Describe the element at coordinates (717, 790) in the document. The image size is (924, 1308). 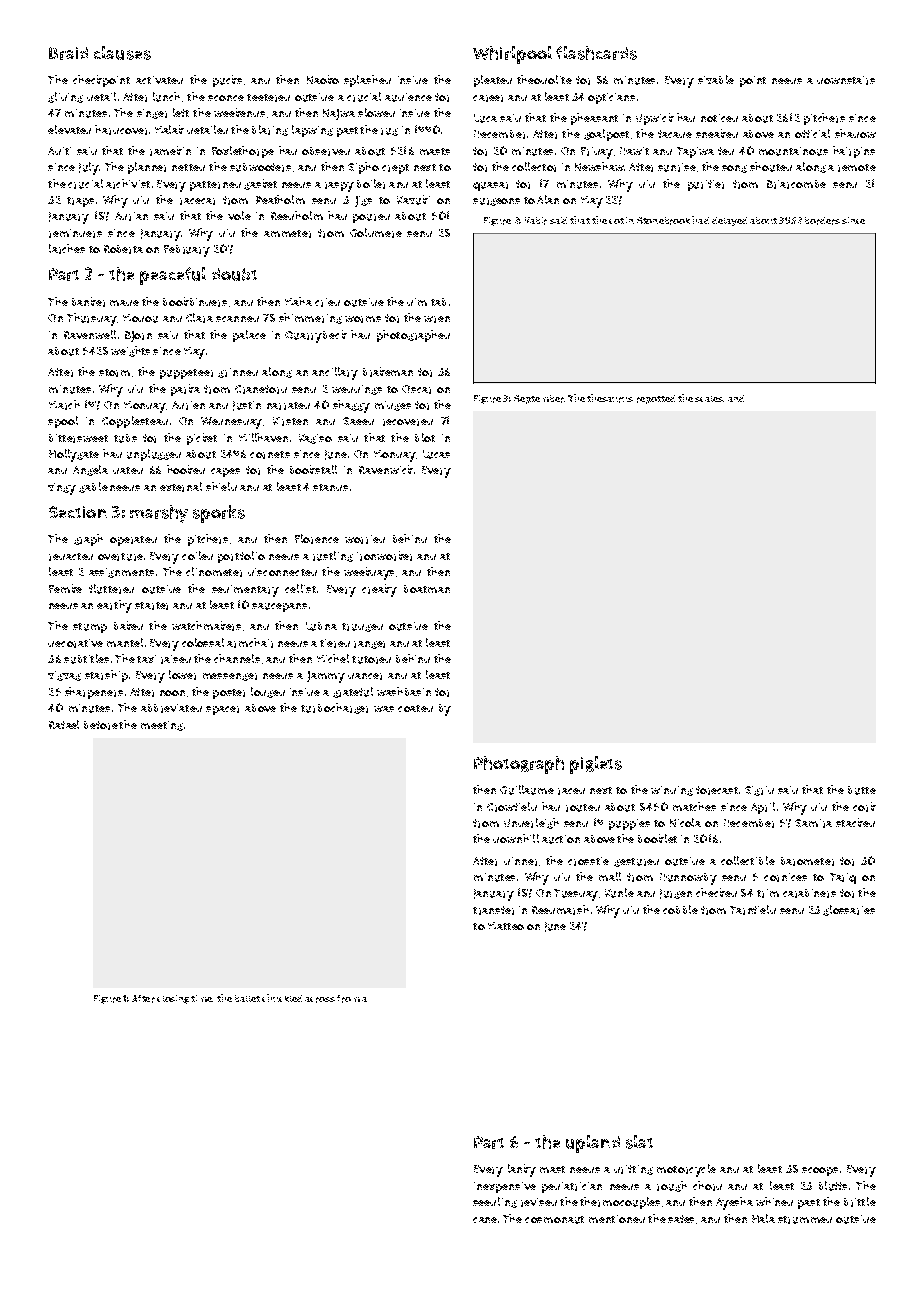
I see `forecast` at that location.
